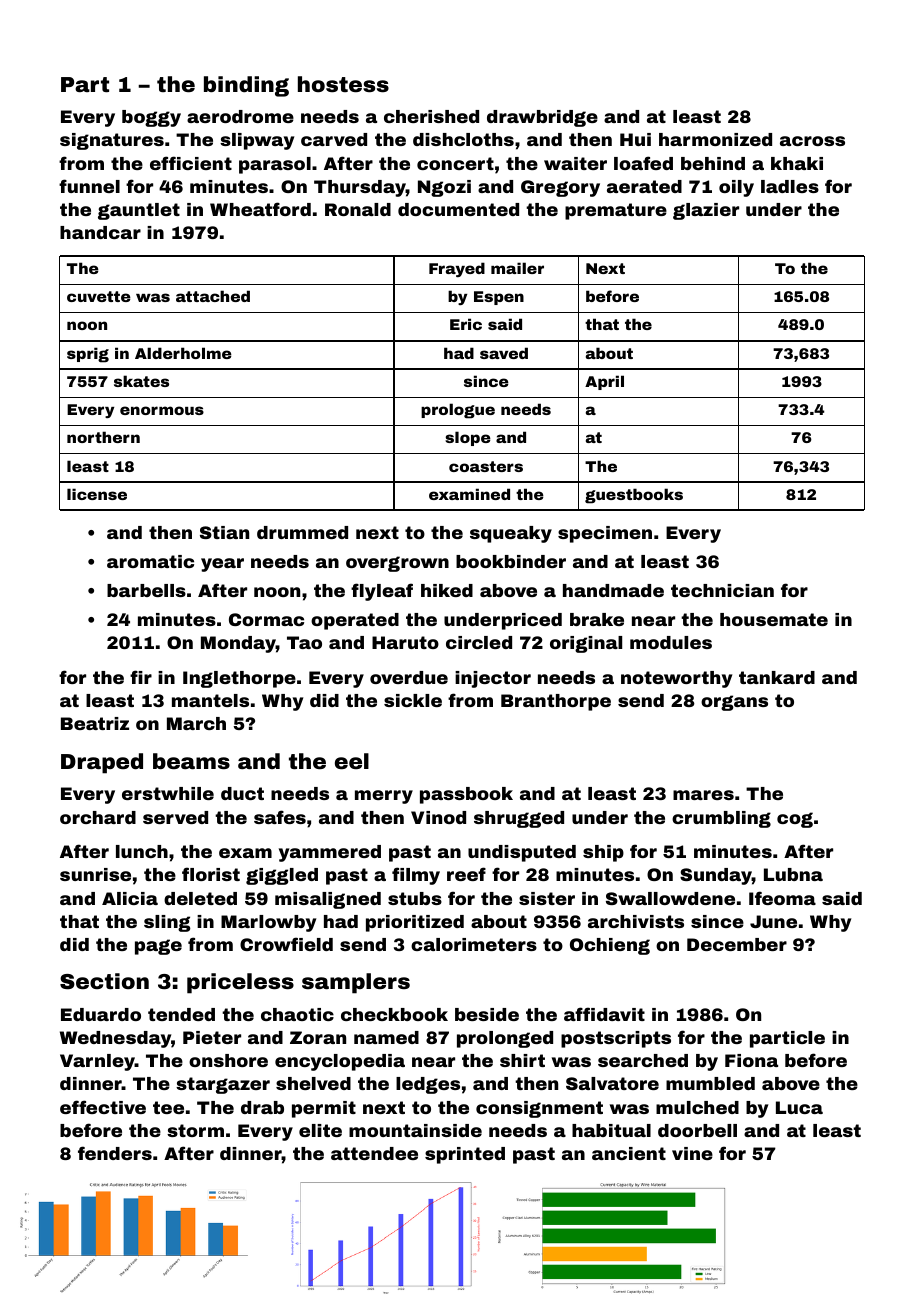  What do you see at coordinates (613, 590) in the page?
I see `handmade` at bounding box center [613, 590].
